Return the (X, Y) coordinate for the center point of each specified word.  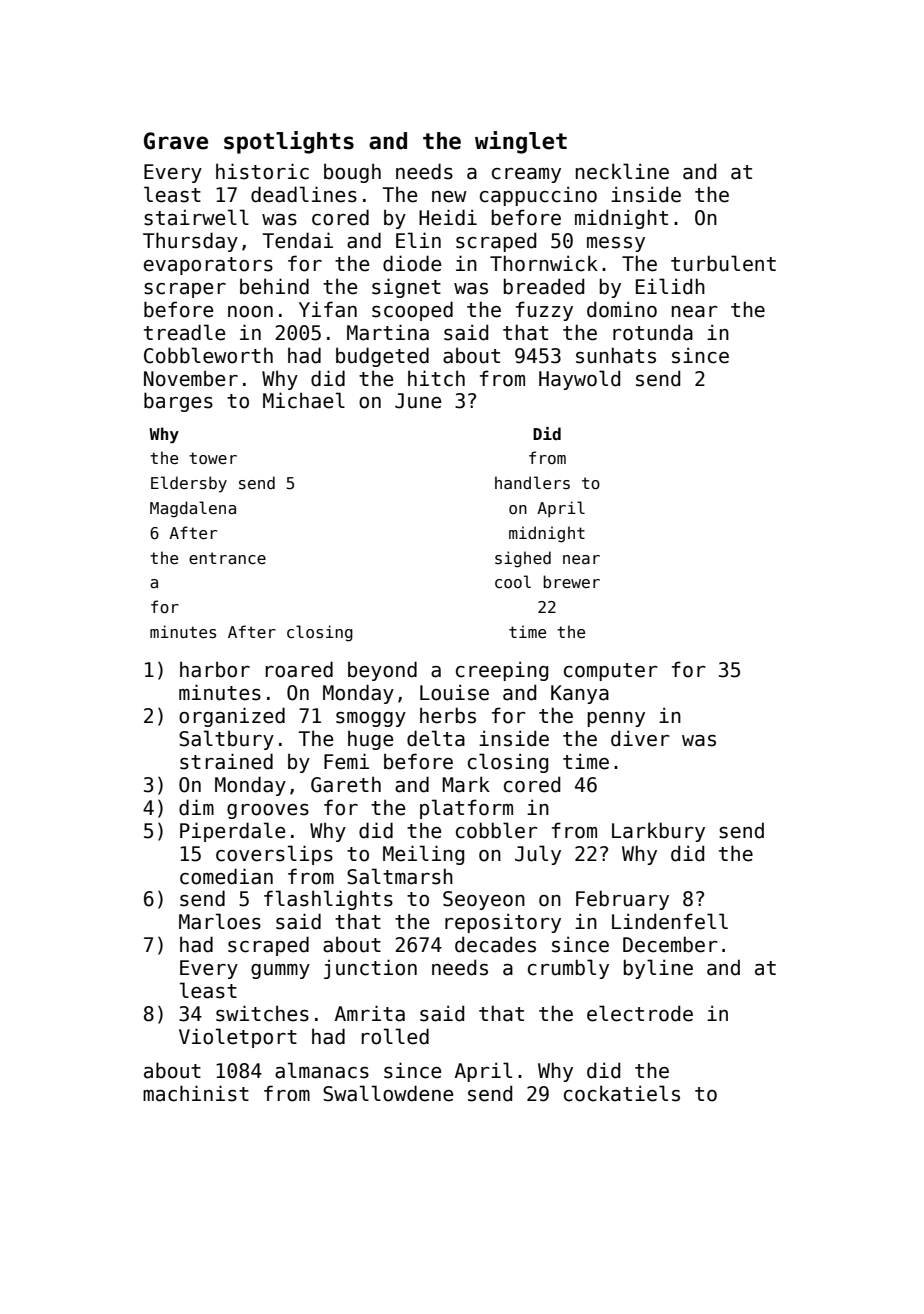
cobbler (497, 830)
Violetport (238, 1038)
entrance (227, 558)
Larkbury (658, 832)
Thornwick (544, 263)
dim (196, 807)
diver (640, 738)
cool (513, 581)
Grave (176, 141)
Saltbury (226, 740)
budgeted (382, 357)
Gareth (346, 784)
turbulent (723, 263)
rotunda (653, 332)
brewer (571, 581)
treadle (184, 332)
